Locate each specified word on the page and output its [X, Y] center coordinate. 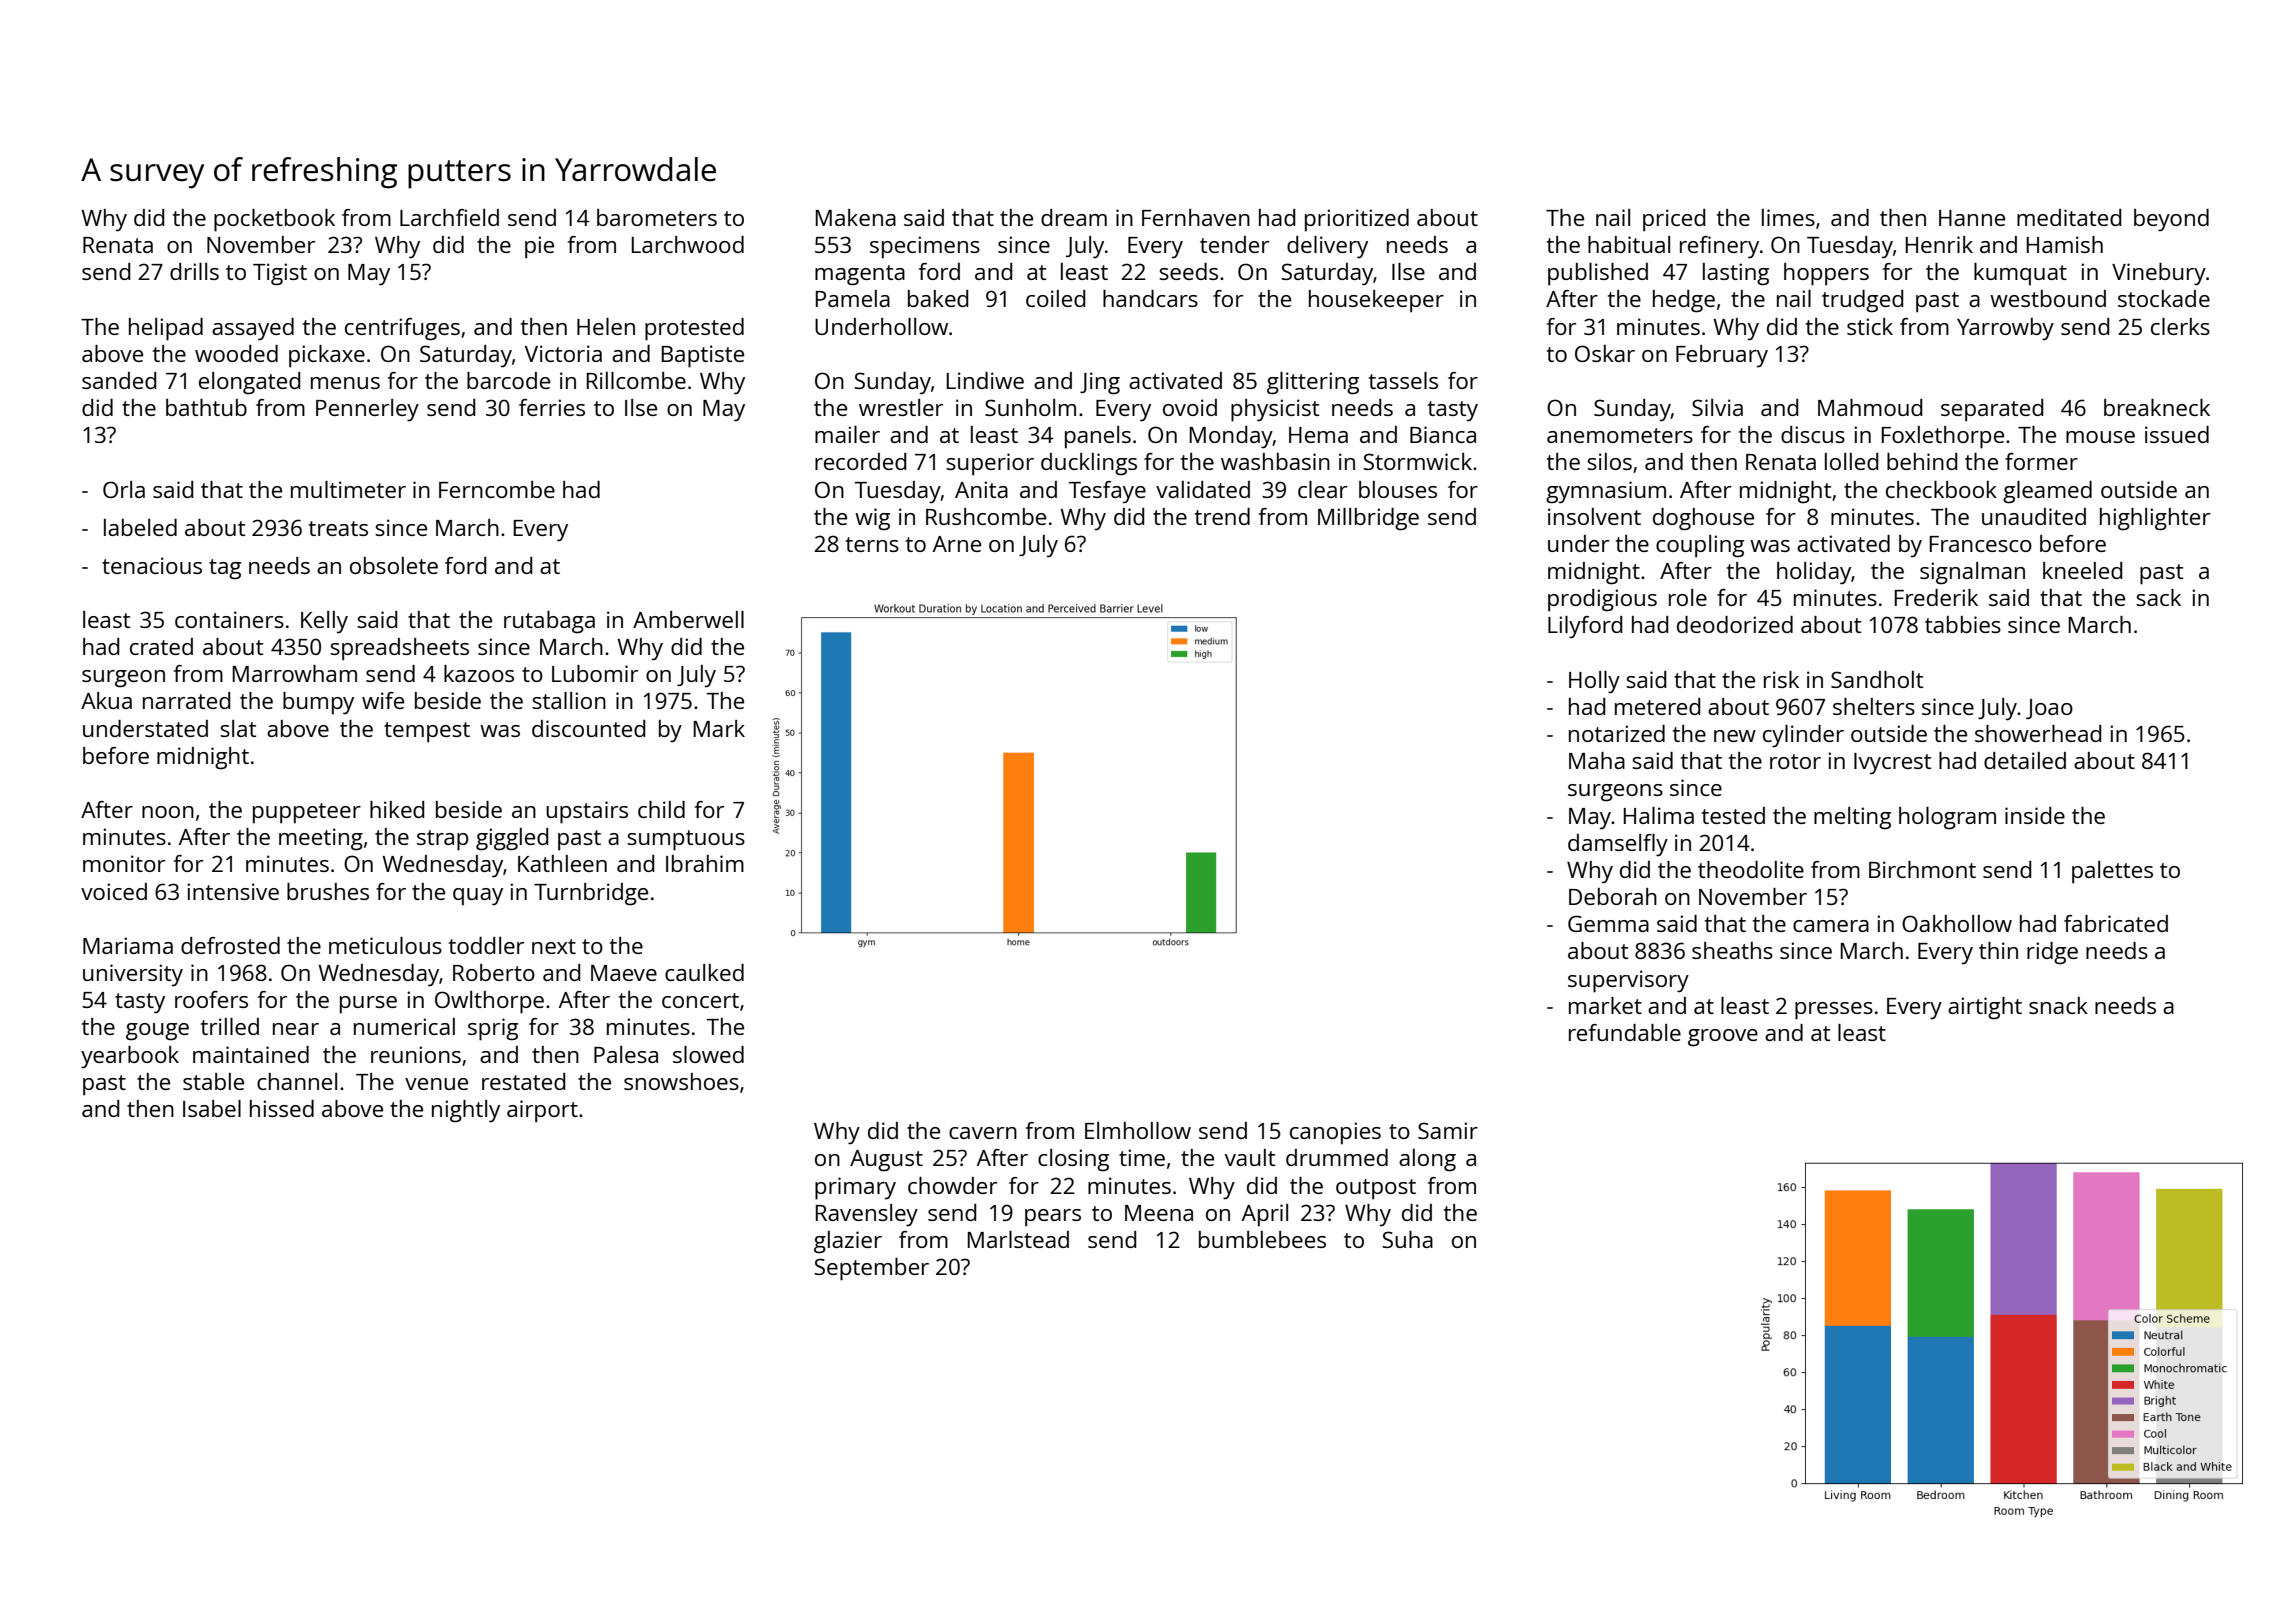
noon [168, 812]
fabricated [2116, 923]
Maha [1597, 760]
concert [700, 1000]
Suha [1407, 1239]
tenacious [152, 565]
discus [1813, 434]
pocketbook [274, 220]
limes [1788, 217]
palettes [2112, 872]
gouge [157, 1032]
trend [1222, 516]
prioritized [1357, 220]
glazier [848, 1242]
